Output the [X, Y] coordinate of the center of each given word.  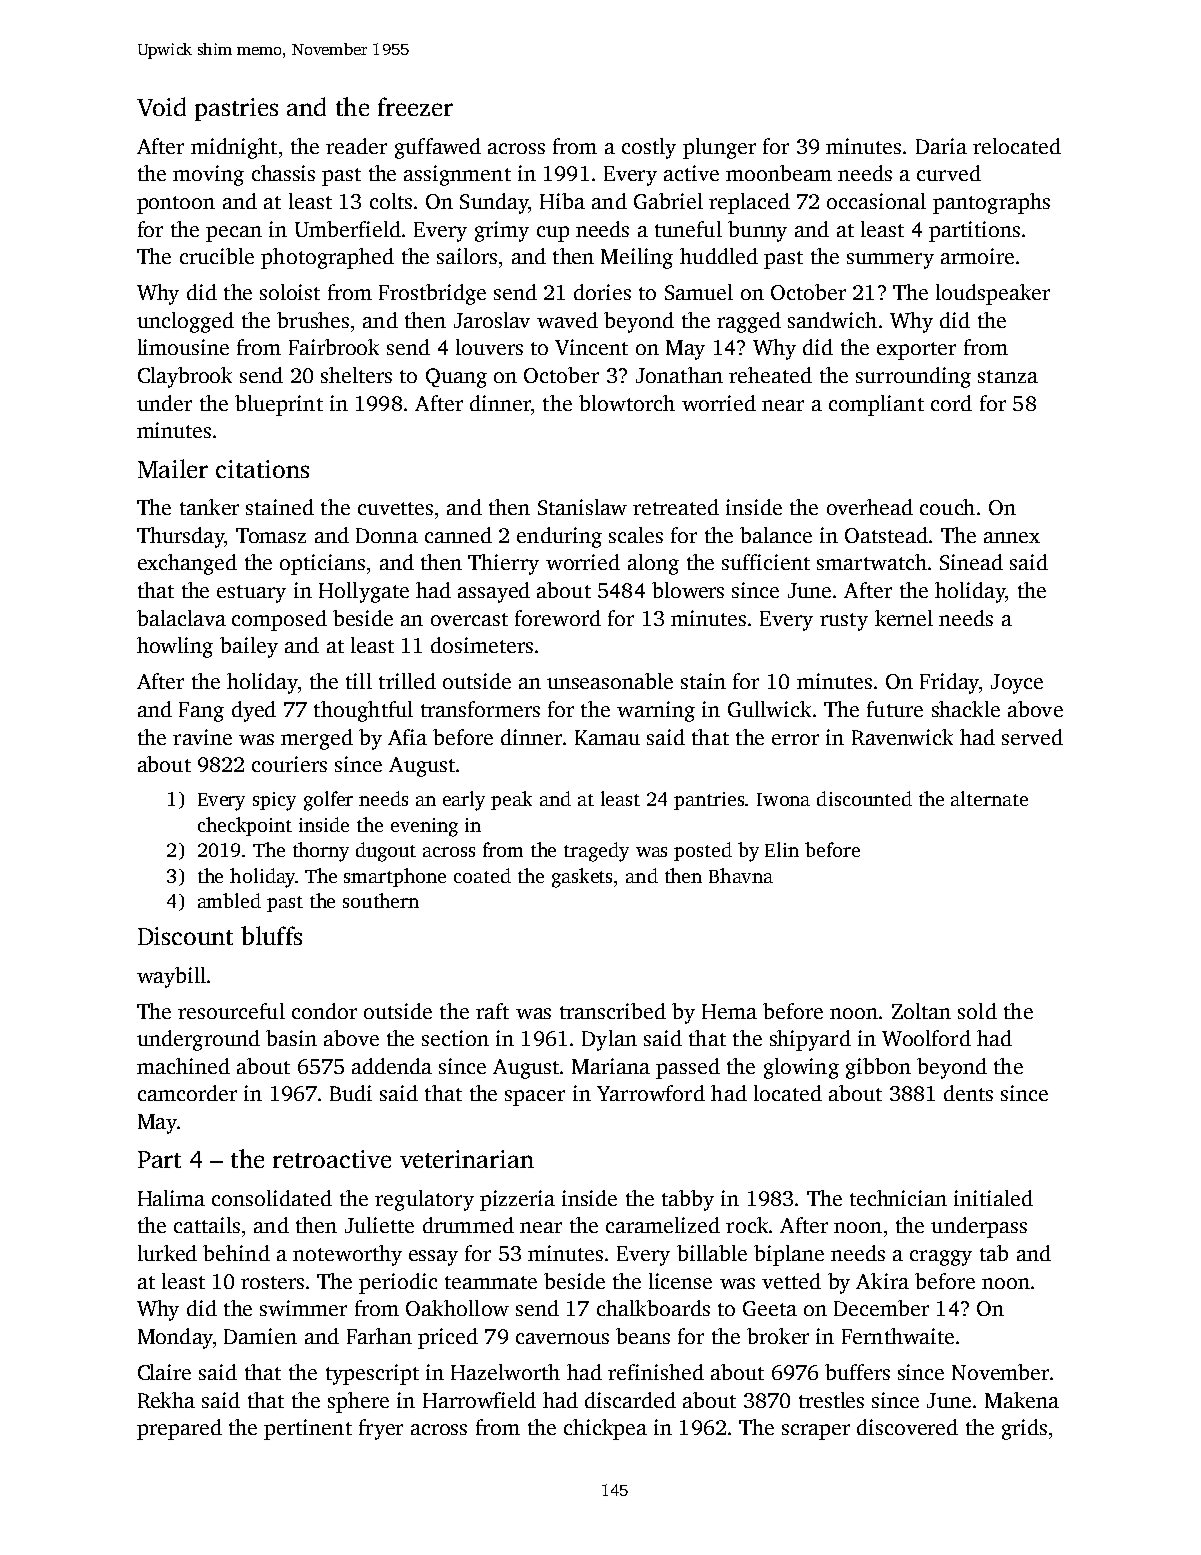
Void [161, 106]
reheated [770, 375]
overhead [870, 507]
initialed [993, 1198]
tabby [688, 1200]
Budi [351, 1093]
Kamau [607, 737]
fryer [381, 1429]
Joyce [1017, 684]
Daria [941, 146]
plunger [719, 148]
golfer [328, 801]
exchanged [187, 564]
